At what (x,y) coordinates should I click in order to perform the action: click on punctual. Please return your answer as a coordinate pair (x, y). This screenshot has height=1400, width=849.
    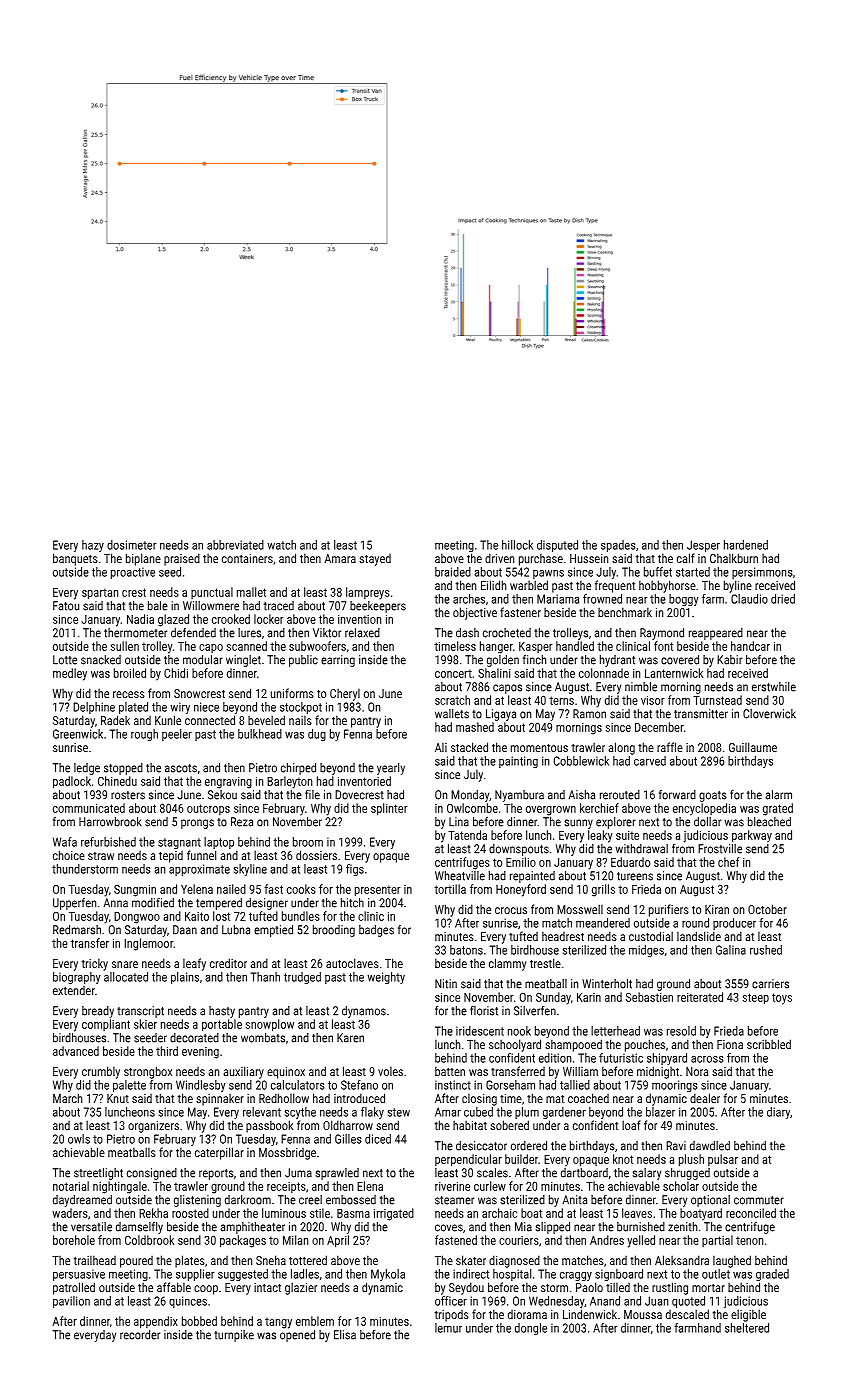
    Looking at the image, I should click on (212, 593).
